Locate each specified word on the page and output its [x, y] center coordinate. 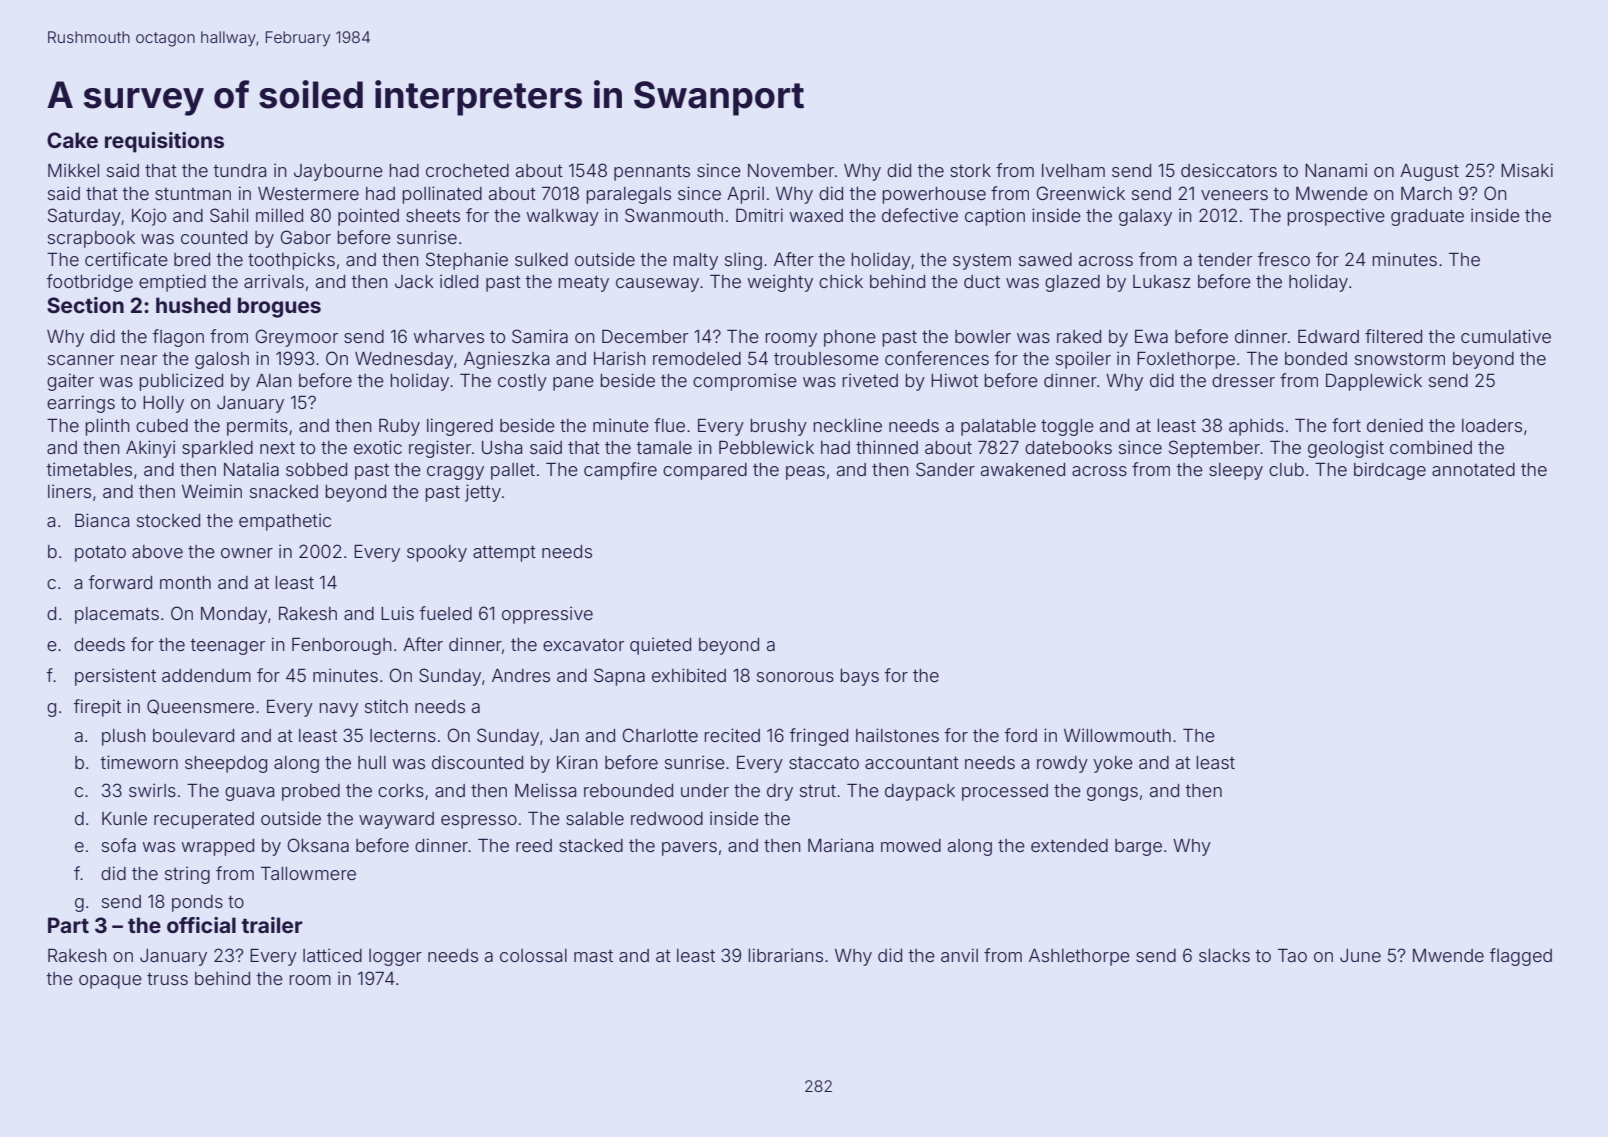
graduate [1427, 217]
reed [534, 845]
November [791, 170]
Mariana [840, 845]
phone [850, 338]
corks [401, 790]
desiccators [1229, 170]
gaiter [70, 382]
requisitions [164, 142]
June [1360, 955]
